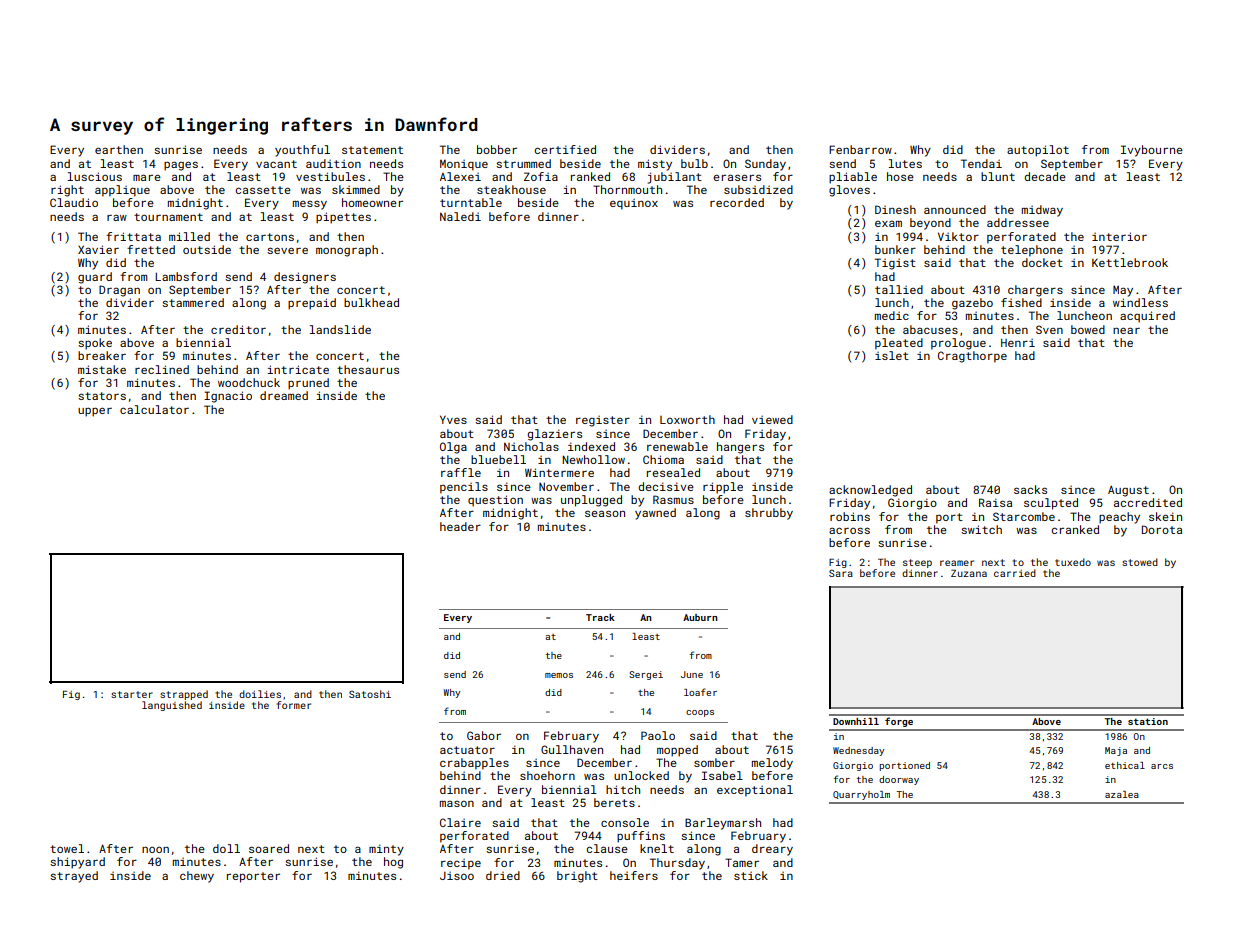 The width and height of the image is (1233, 952). I want to click on designers, so click(305, 278).
